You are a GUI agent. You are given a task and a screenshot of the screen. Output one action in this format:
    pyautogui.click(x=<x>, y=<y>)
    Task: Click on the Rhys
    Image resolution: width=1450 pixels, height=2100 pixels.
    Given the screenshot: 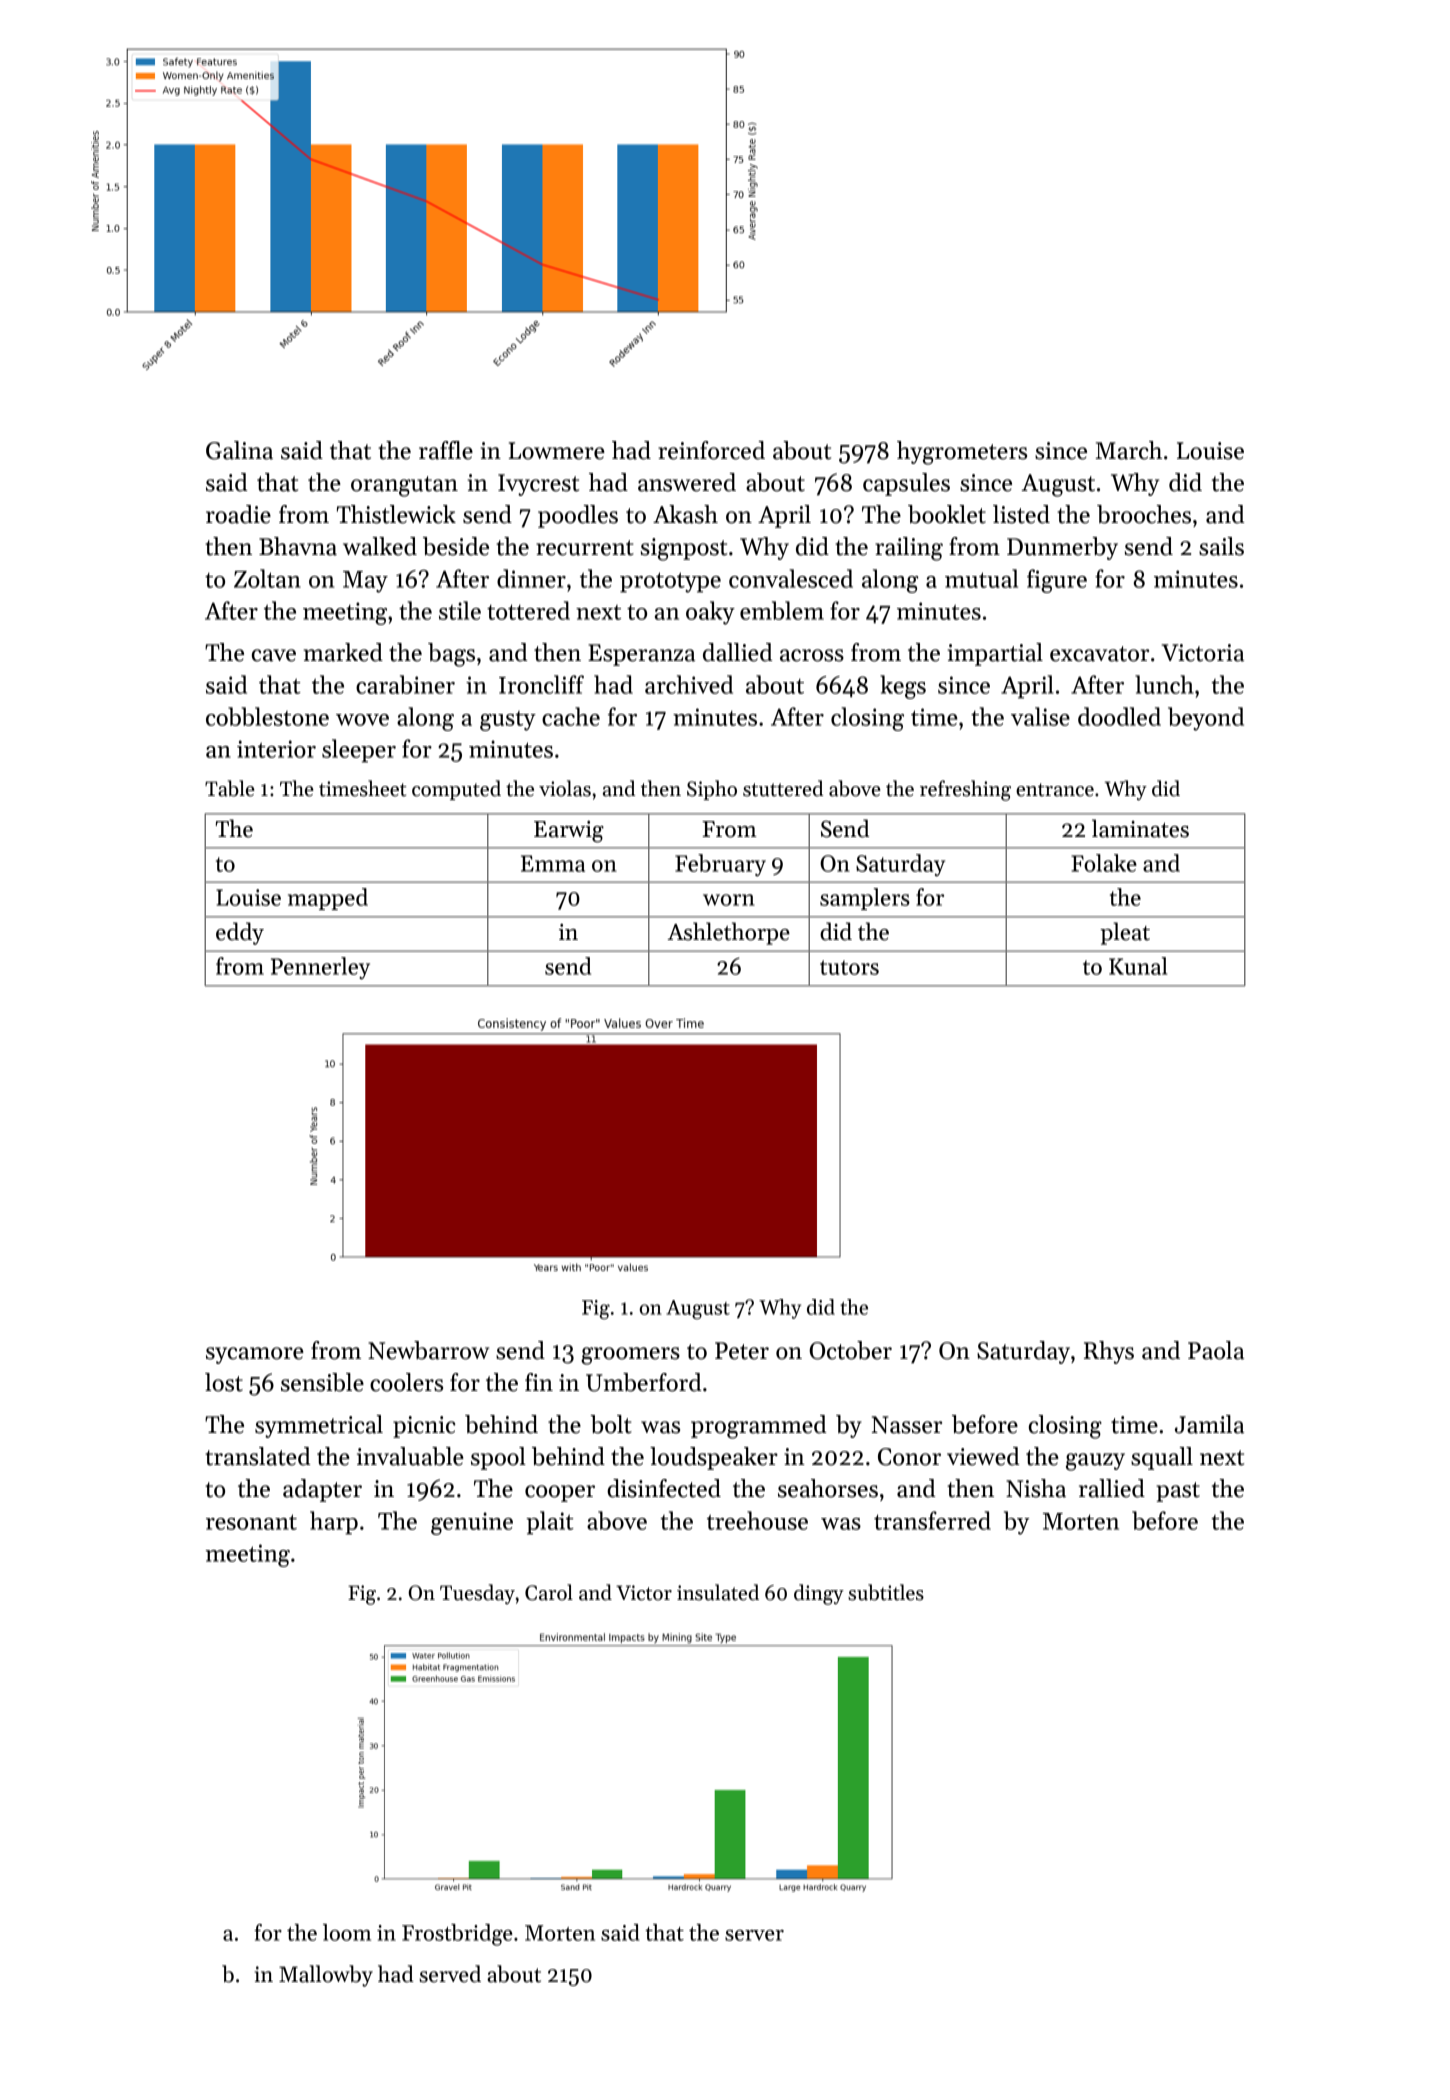 What is the action you would take?
    pyautogui.click(x=1109, y=1352)
